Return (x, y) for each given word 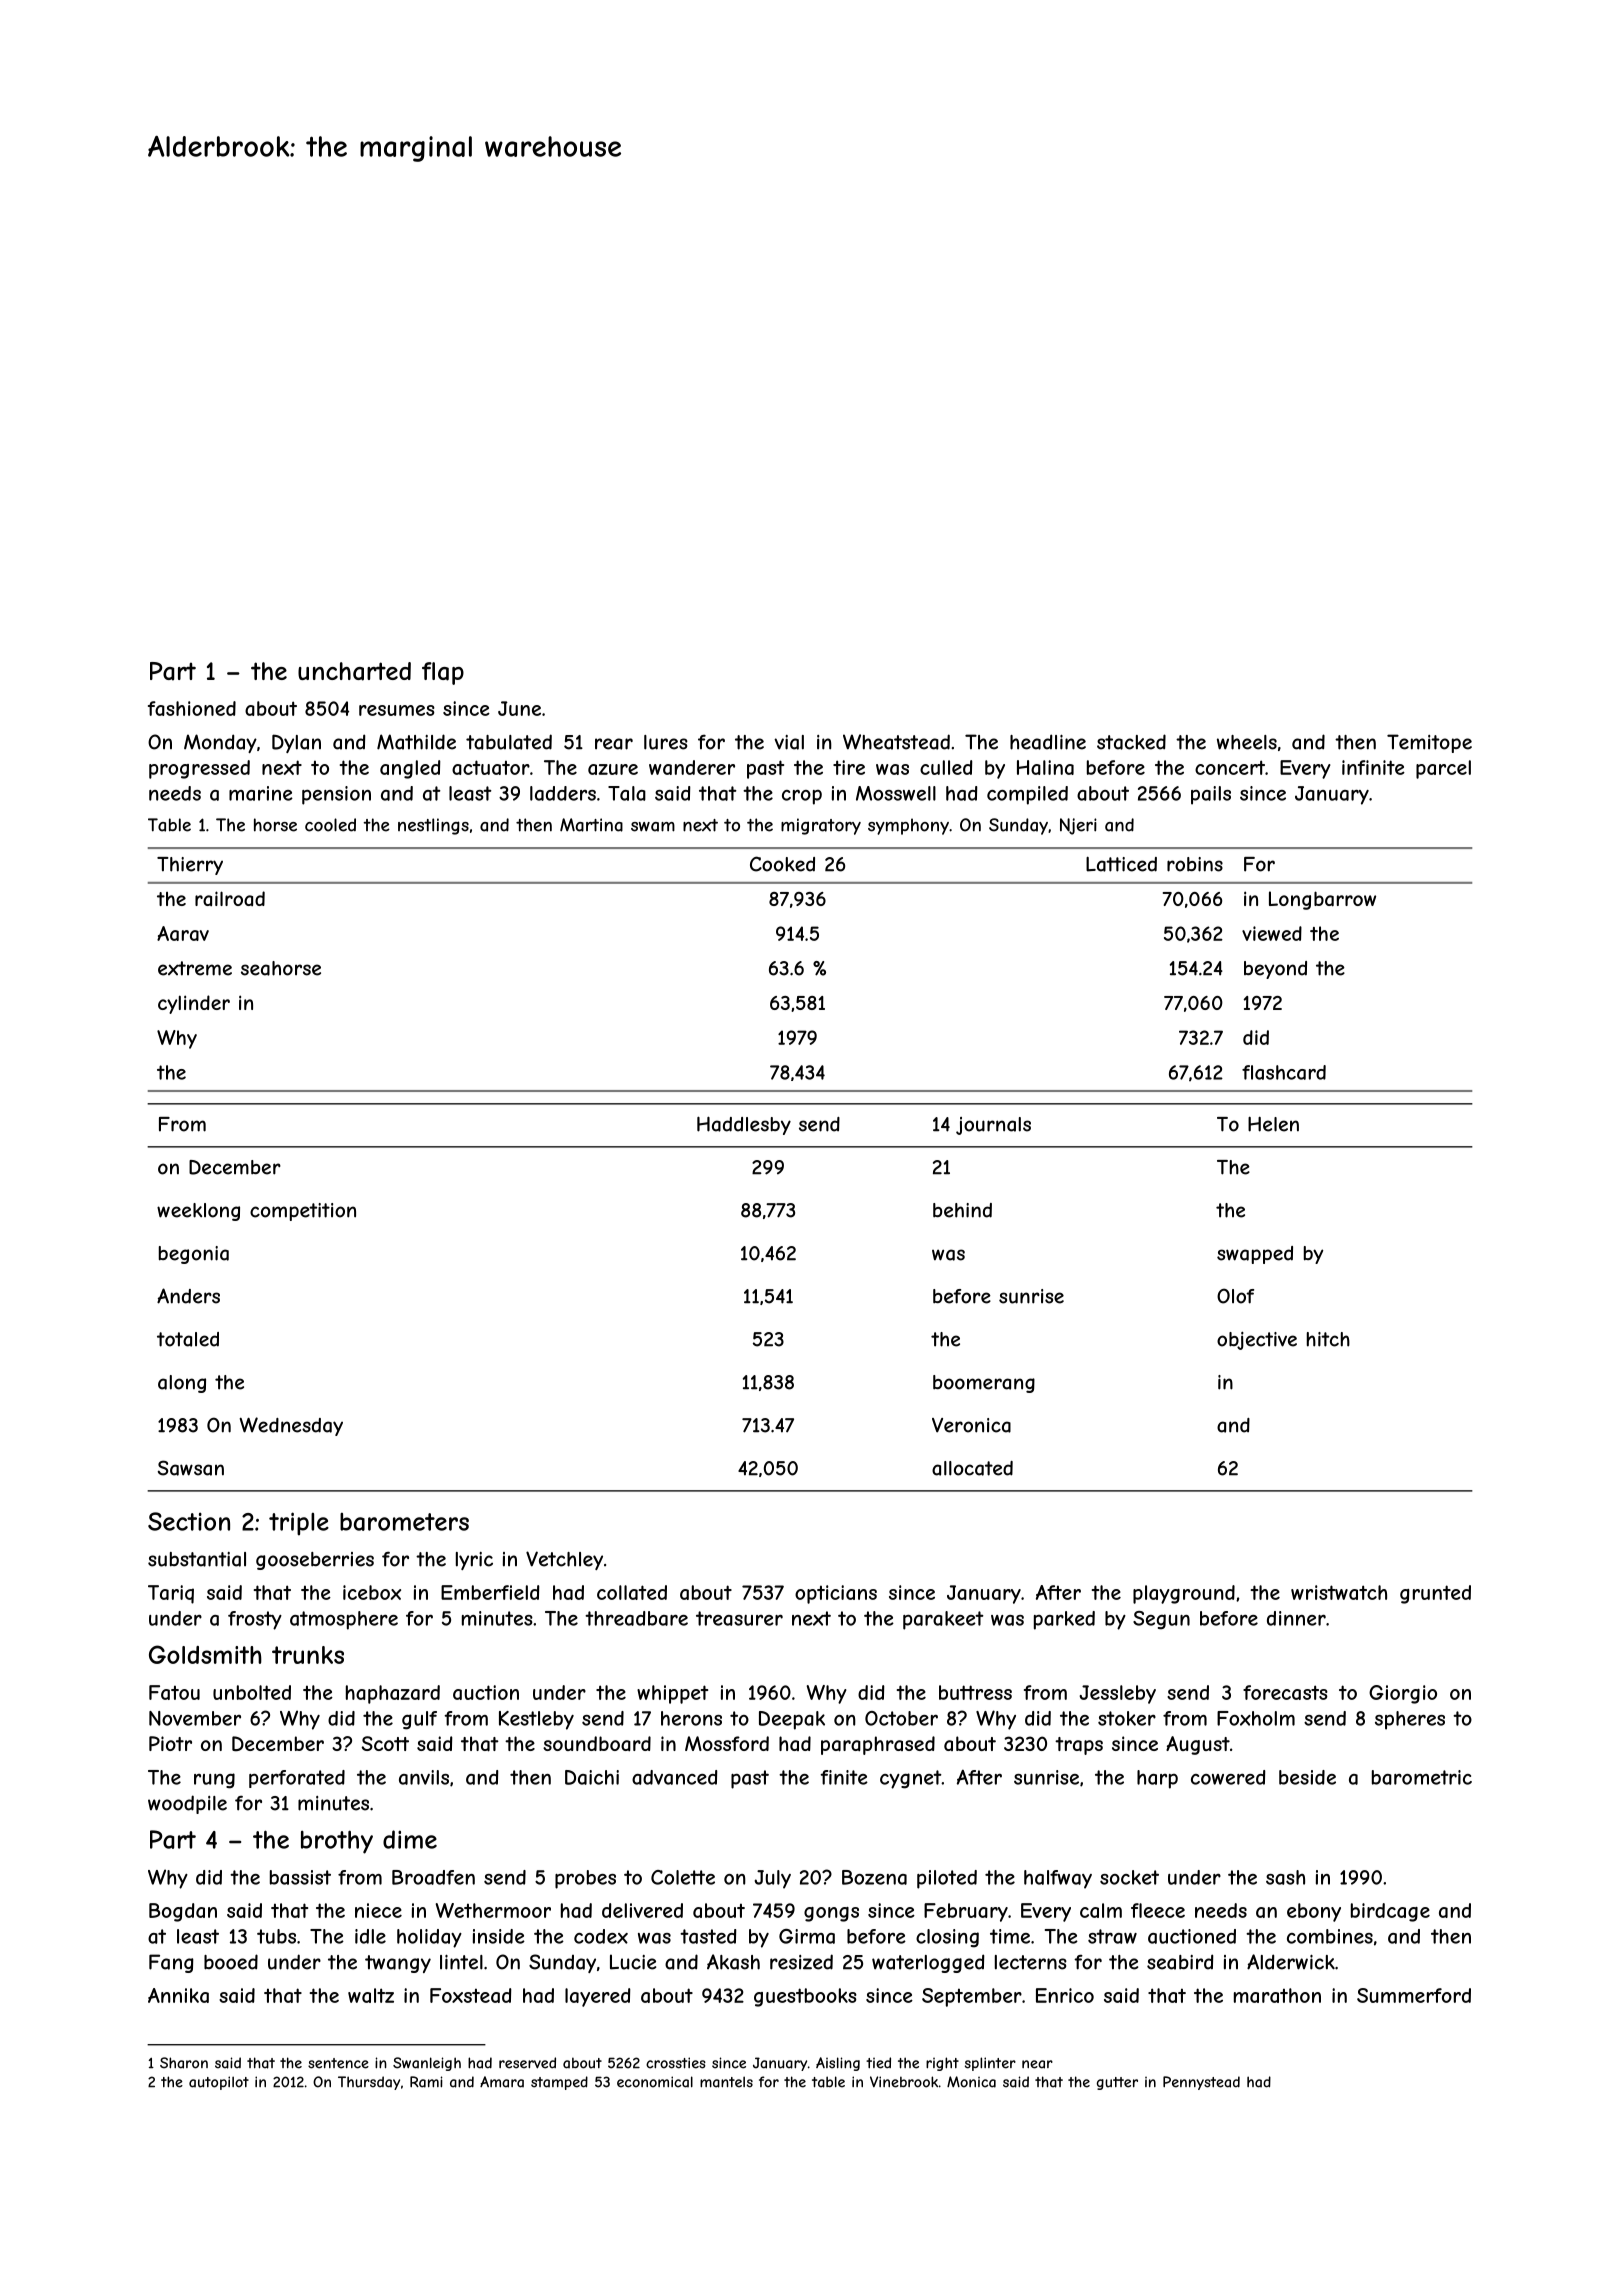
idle (370, 1936)
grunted (1435, 1594)
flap (443, 673)
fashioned (192, 708)
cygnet (911, 1779)
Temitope (1429, 743)
